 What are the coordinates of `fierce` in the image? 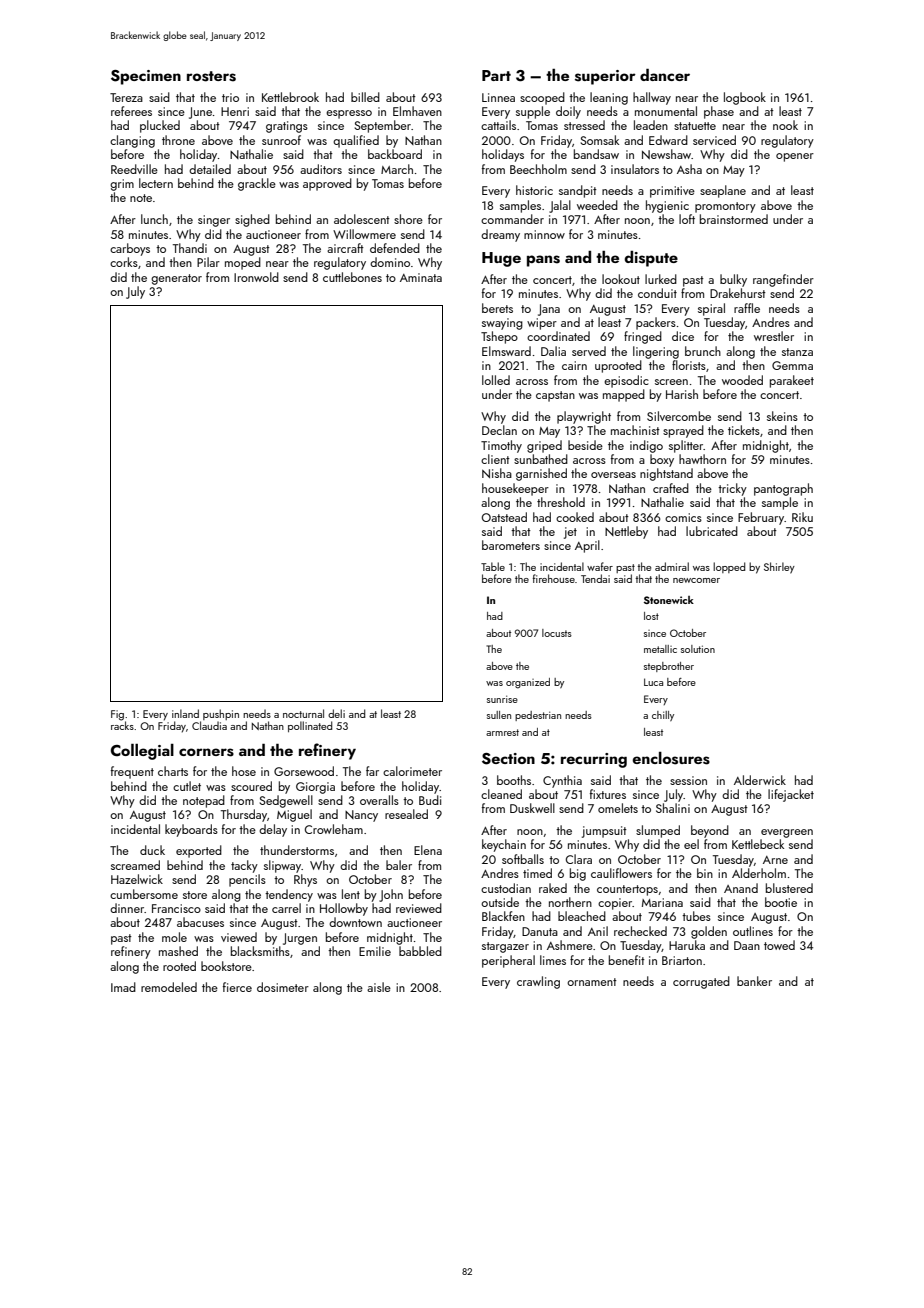 It's located at (237, 987).
